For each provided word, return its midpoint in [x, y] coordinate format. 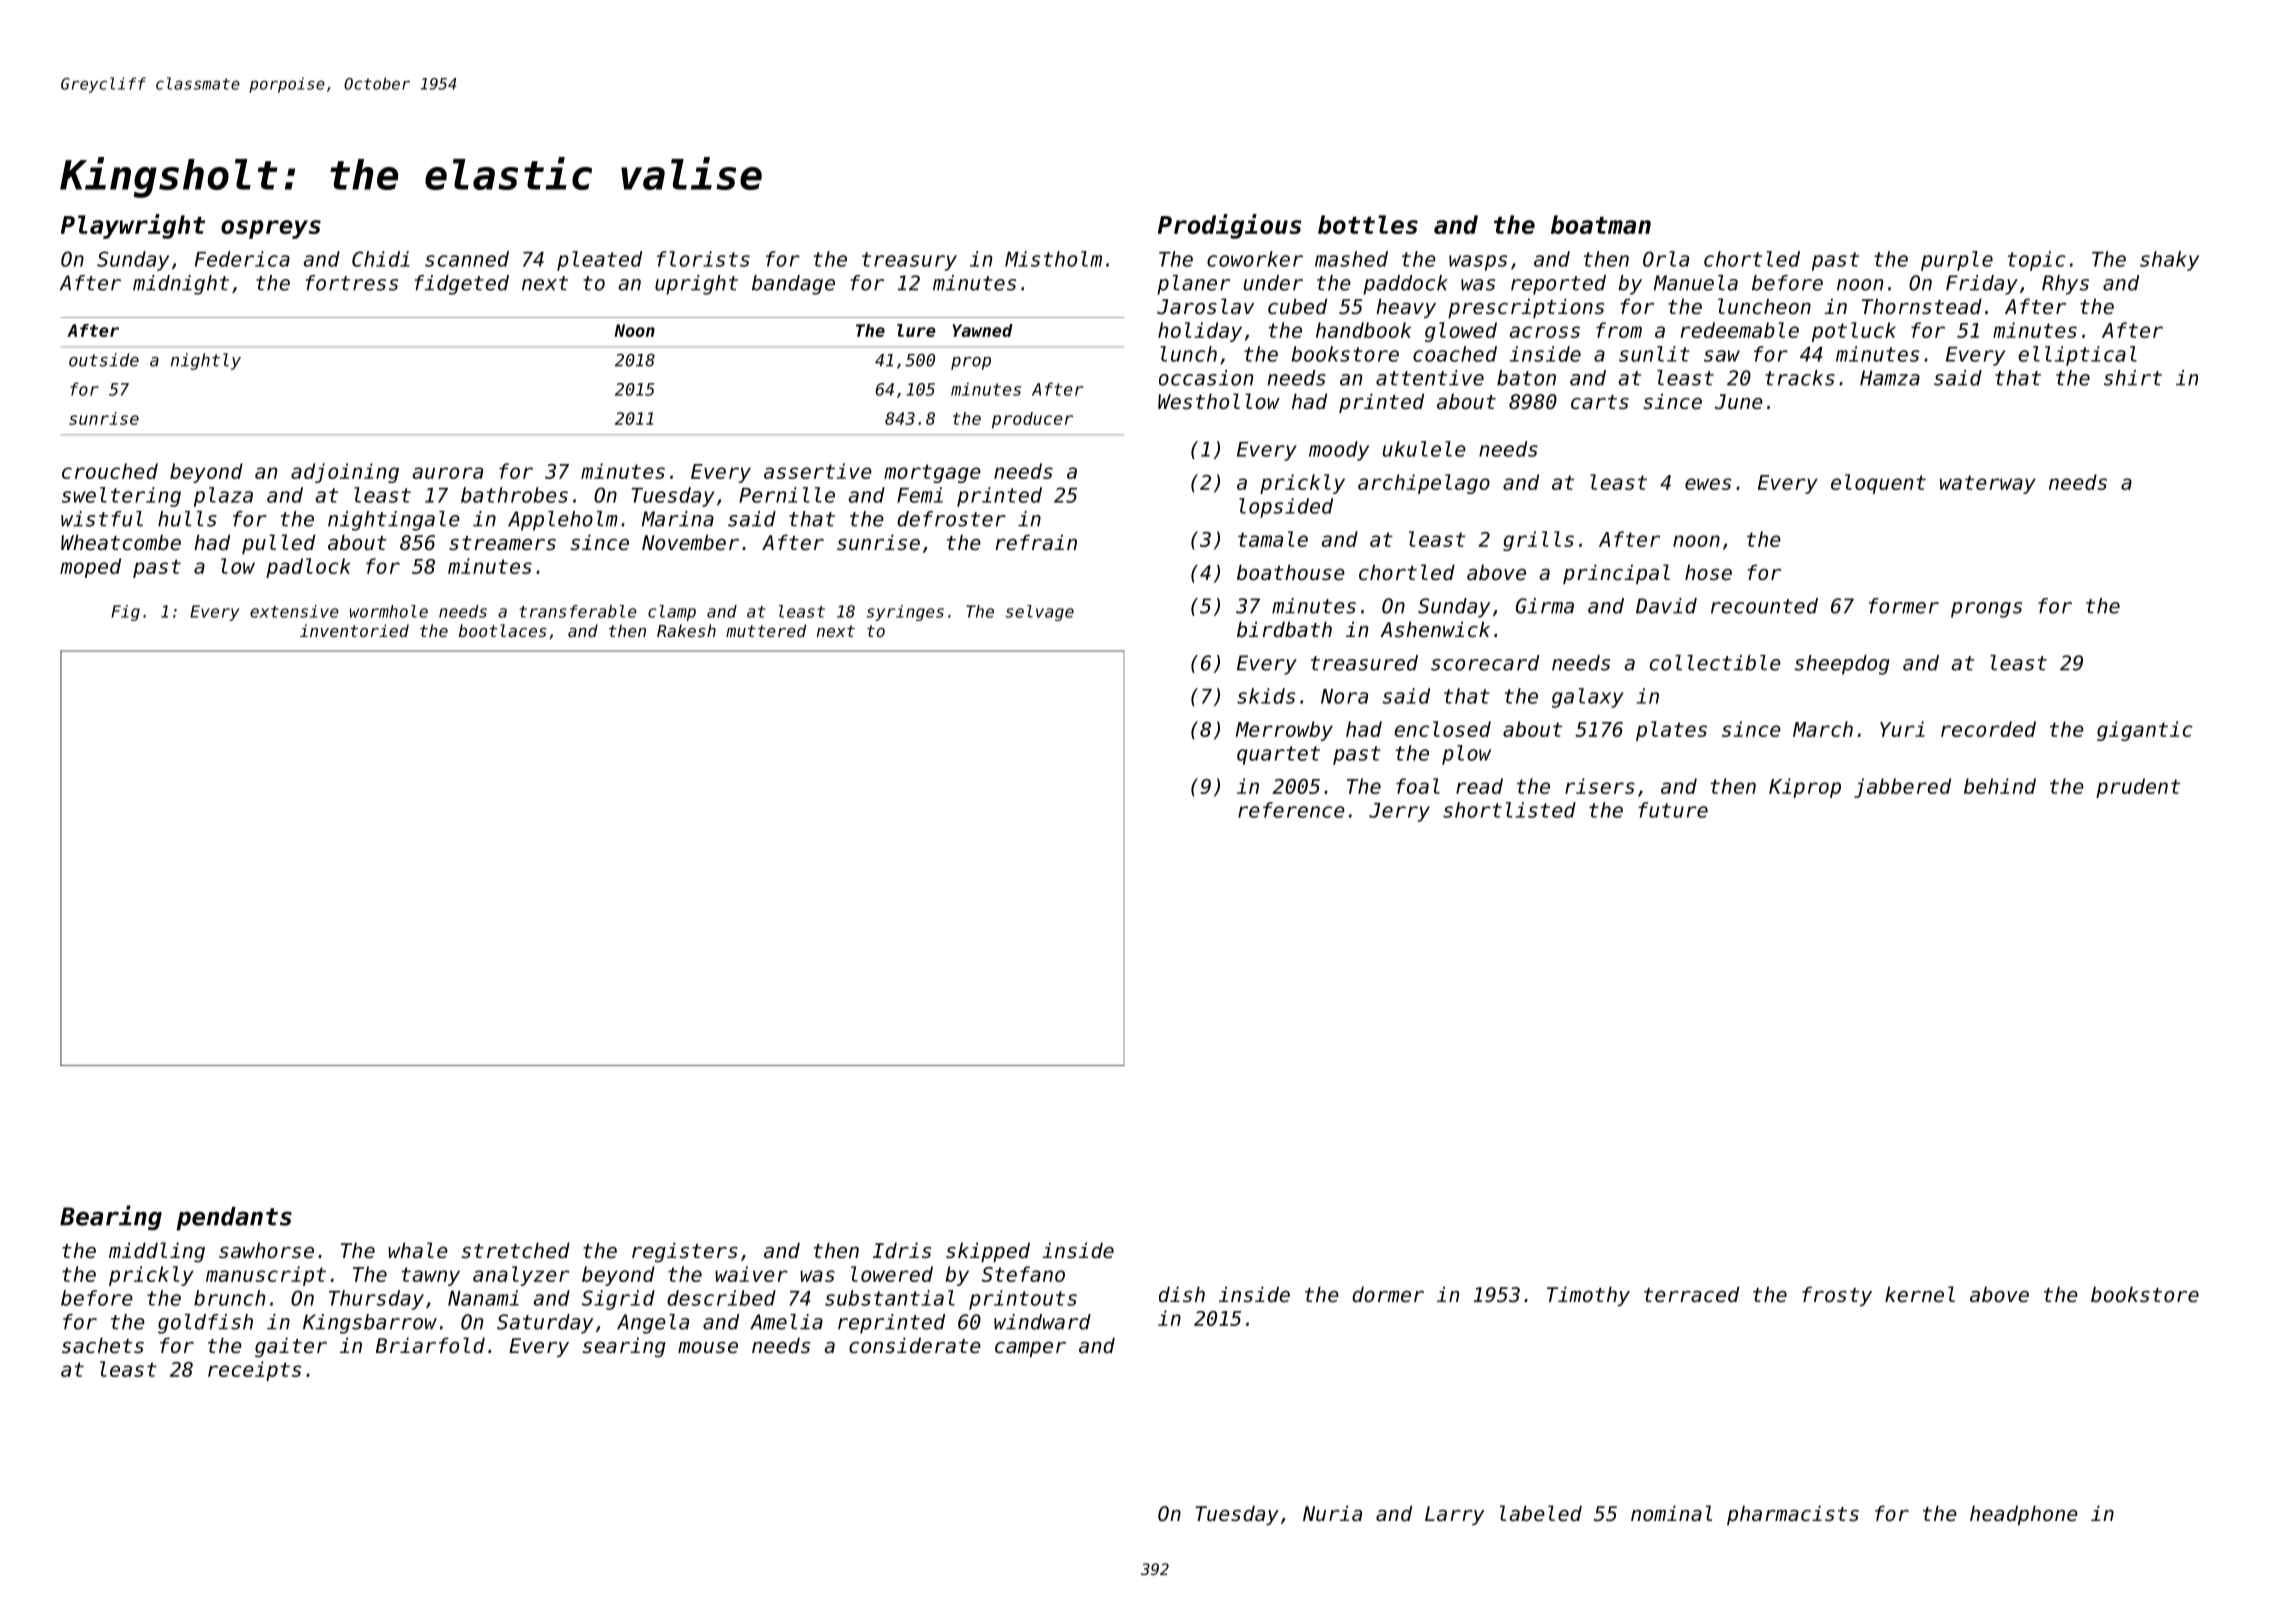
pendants [234, 1219]
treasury [909, 261]
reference [1291, 810]
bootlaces [503, 630]
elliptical [2077, 356]
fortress [352, 283]
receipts [254, 1371]
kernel [1920, 1294]
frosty [1837, 1296]
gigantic [2145, 731]
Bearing [111, 1217]
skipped [988, 1252]
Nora [1344, 696]
